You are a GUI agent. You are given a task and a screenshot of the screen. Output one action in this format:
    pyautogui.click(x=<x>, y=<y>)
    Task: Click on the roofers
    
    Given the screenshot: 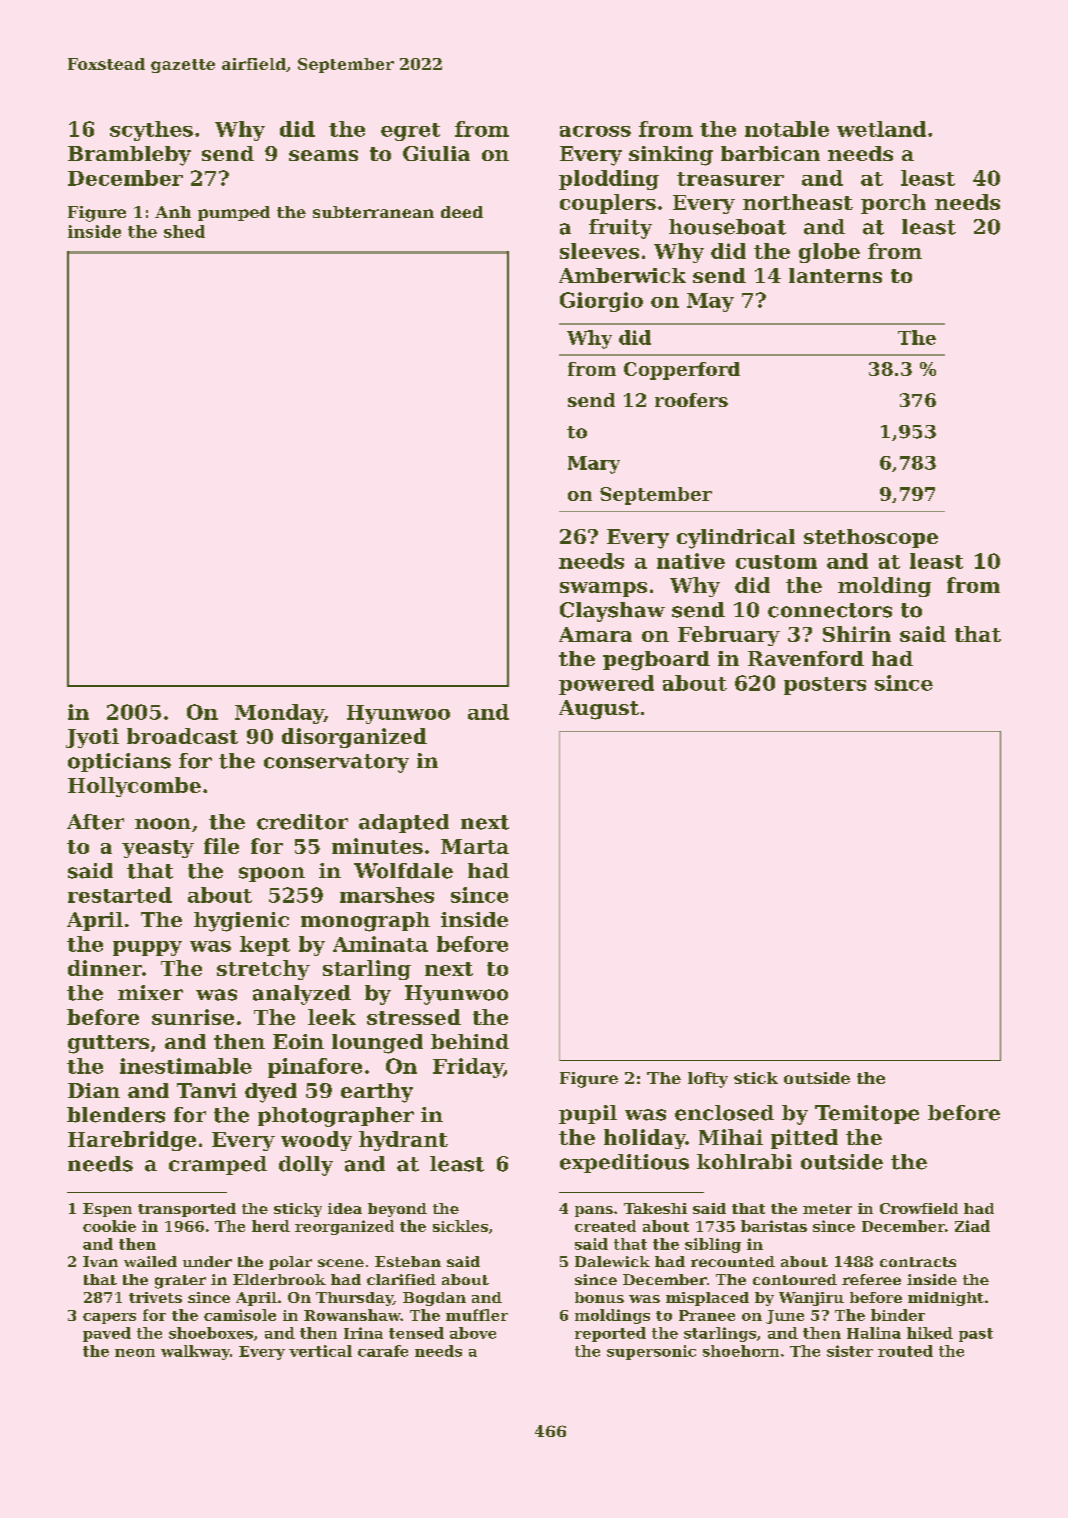 What is the action you would take?
    pyautogui.click(x=691, y=400)
